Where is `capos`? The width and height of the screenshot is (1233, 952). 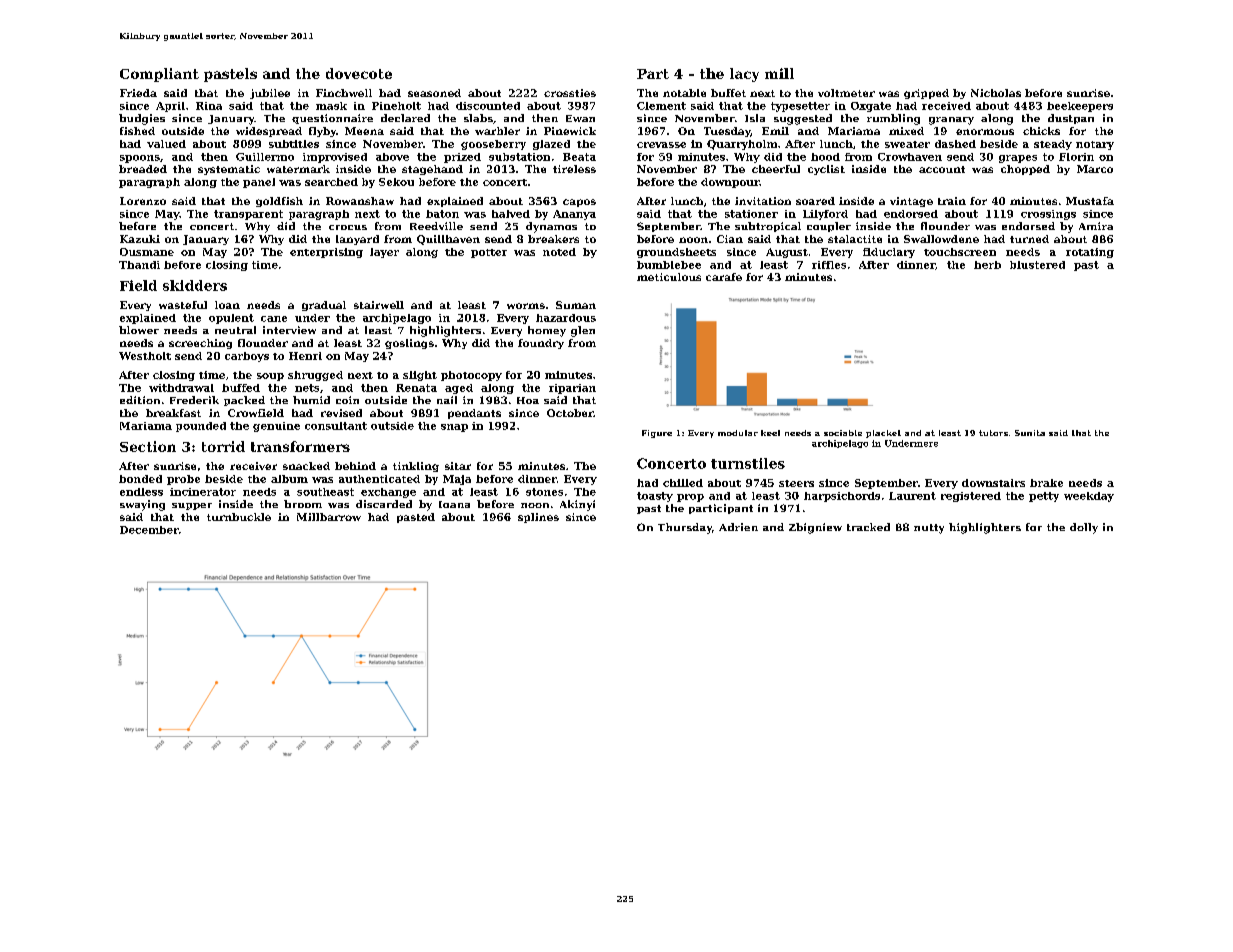
capos is located at coordinates (579, 203).
